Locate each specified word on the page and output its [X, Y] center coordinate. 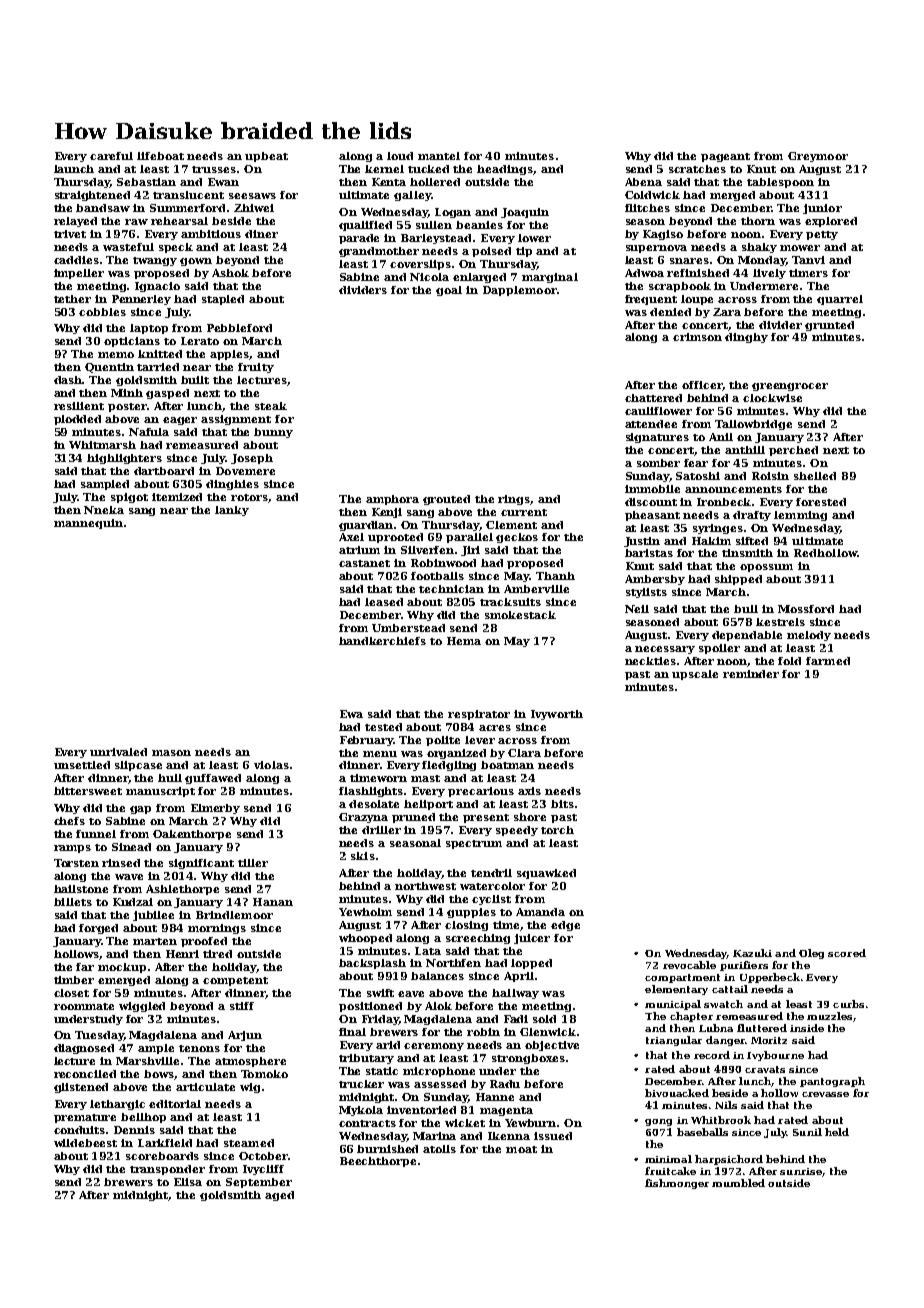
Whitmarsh [102, 445]
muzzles [829, 1016]
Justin [642, 542]
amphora [392, 500]
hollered [435, 182]
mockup [122, 968]
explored [831, 222]
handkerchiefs [382, 641]
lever [480, 740]
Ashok [230, 273]
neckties [650, 661]
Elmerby [215, 809]
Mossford [806, 609]
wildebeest [85, 1143]
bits [562, 804]
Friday [380, 1020]
